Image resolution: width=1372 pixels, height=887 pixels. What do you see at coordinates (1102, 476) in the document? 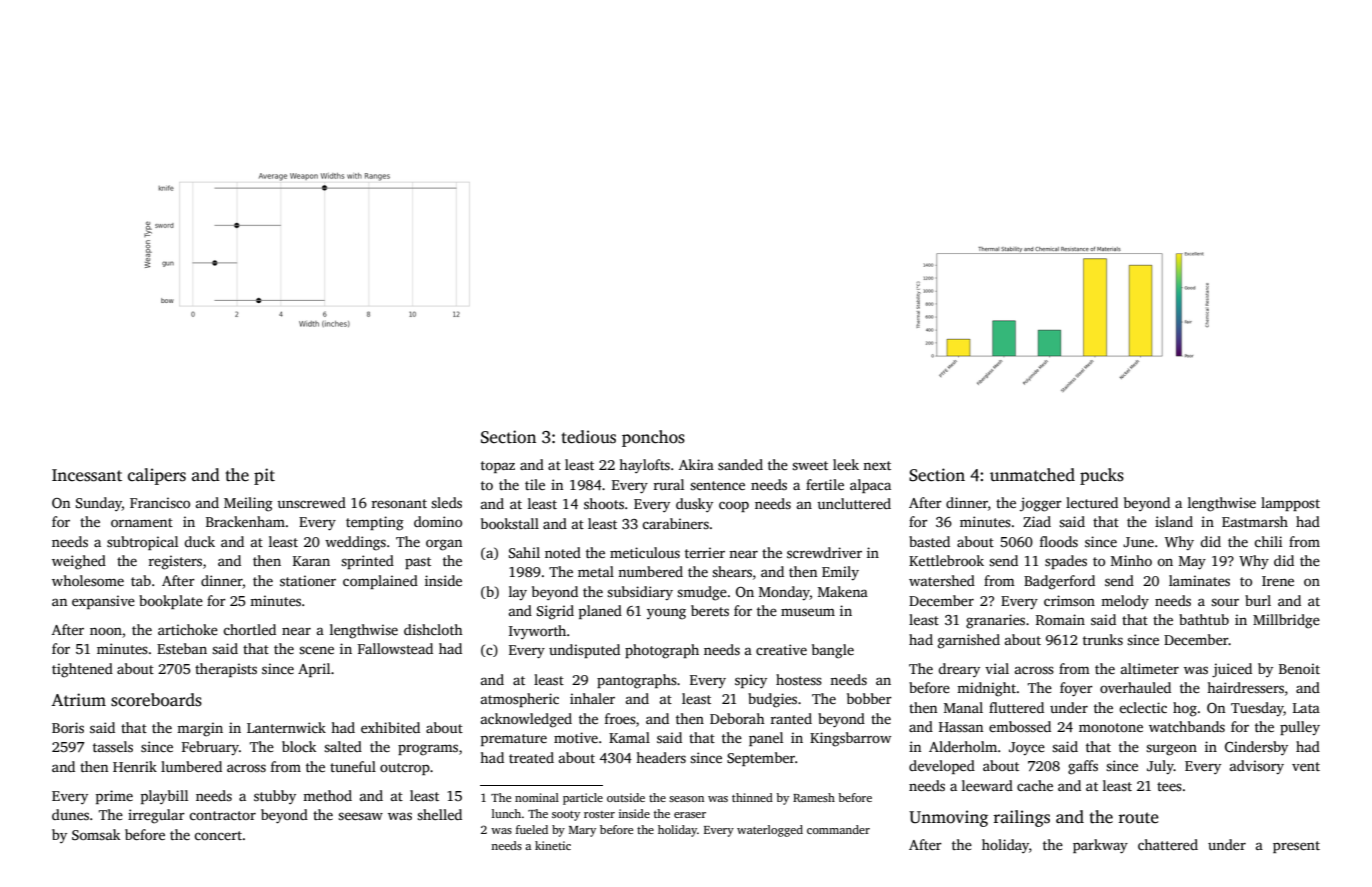
I see `pucks` at bounding box center [1102, 476].
